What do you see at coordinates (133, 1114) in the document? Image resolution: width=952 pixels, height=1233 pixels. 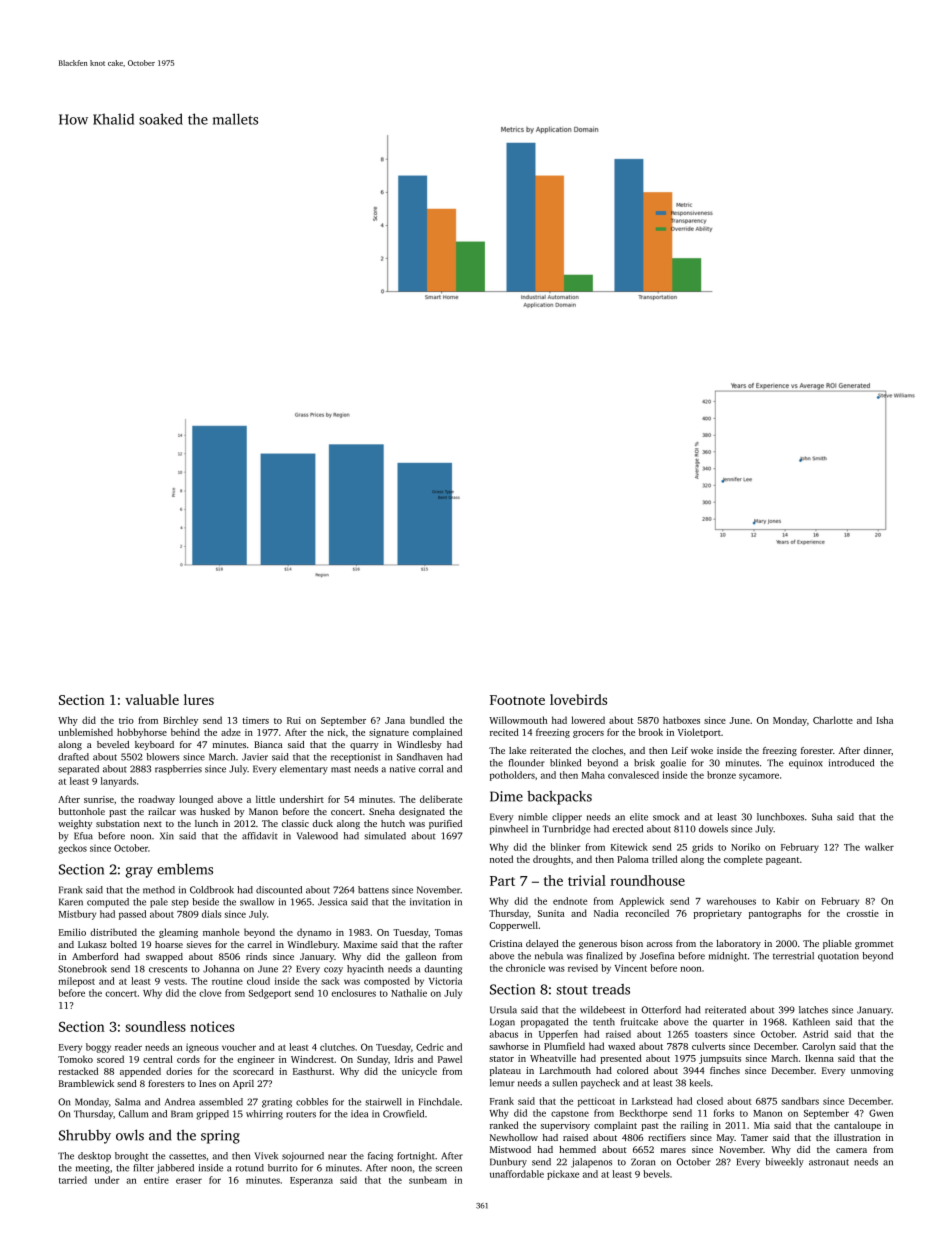 I see `Callum` at bounding box center [133, 1114].
